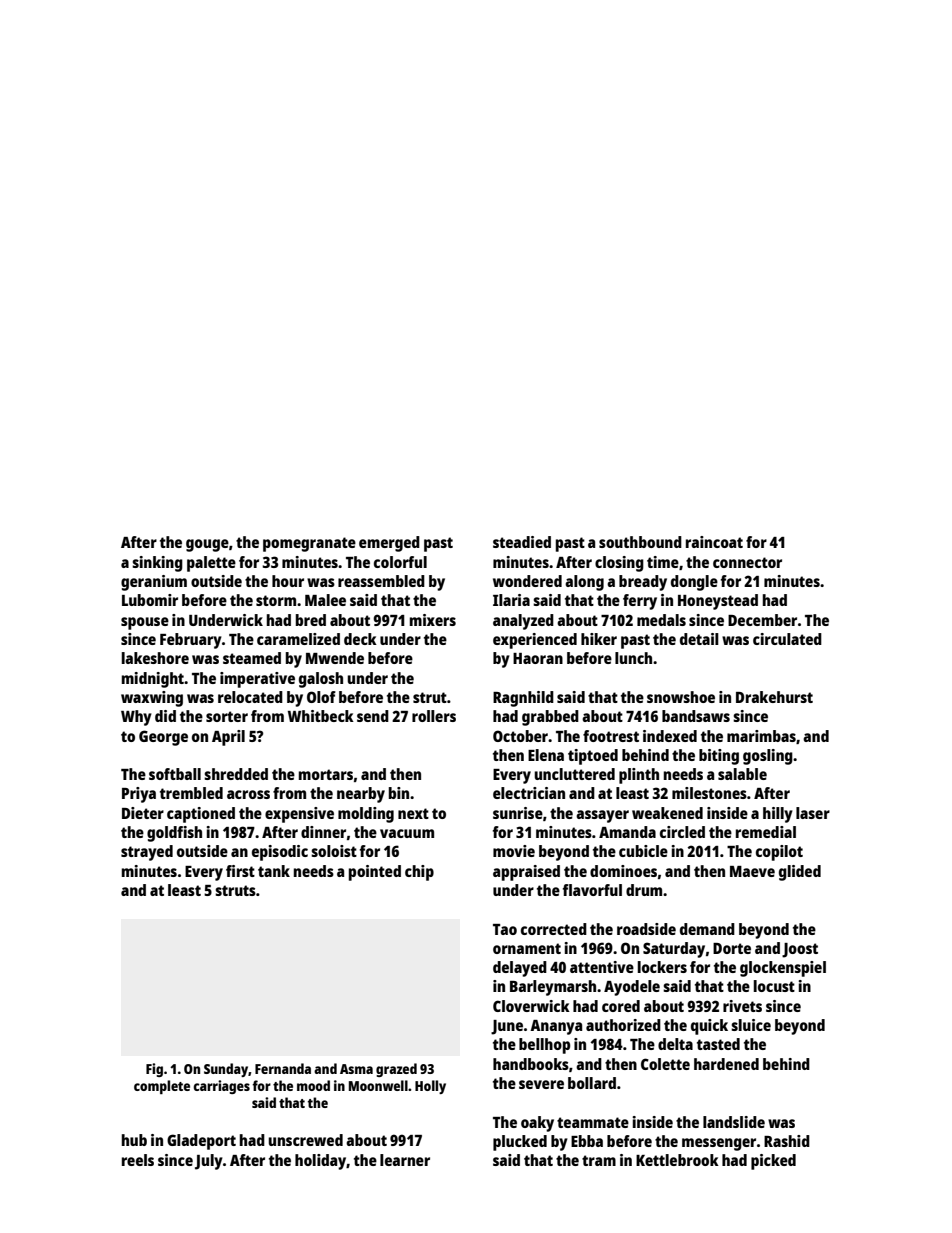 This screenshot has width=952, height=1233. I want to click on weakened, so click(667, 813).
